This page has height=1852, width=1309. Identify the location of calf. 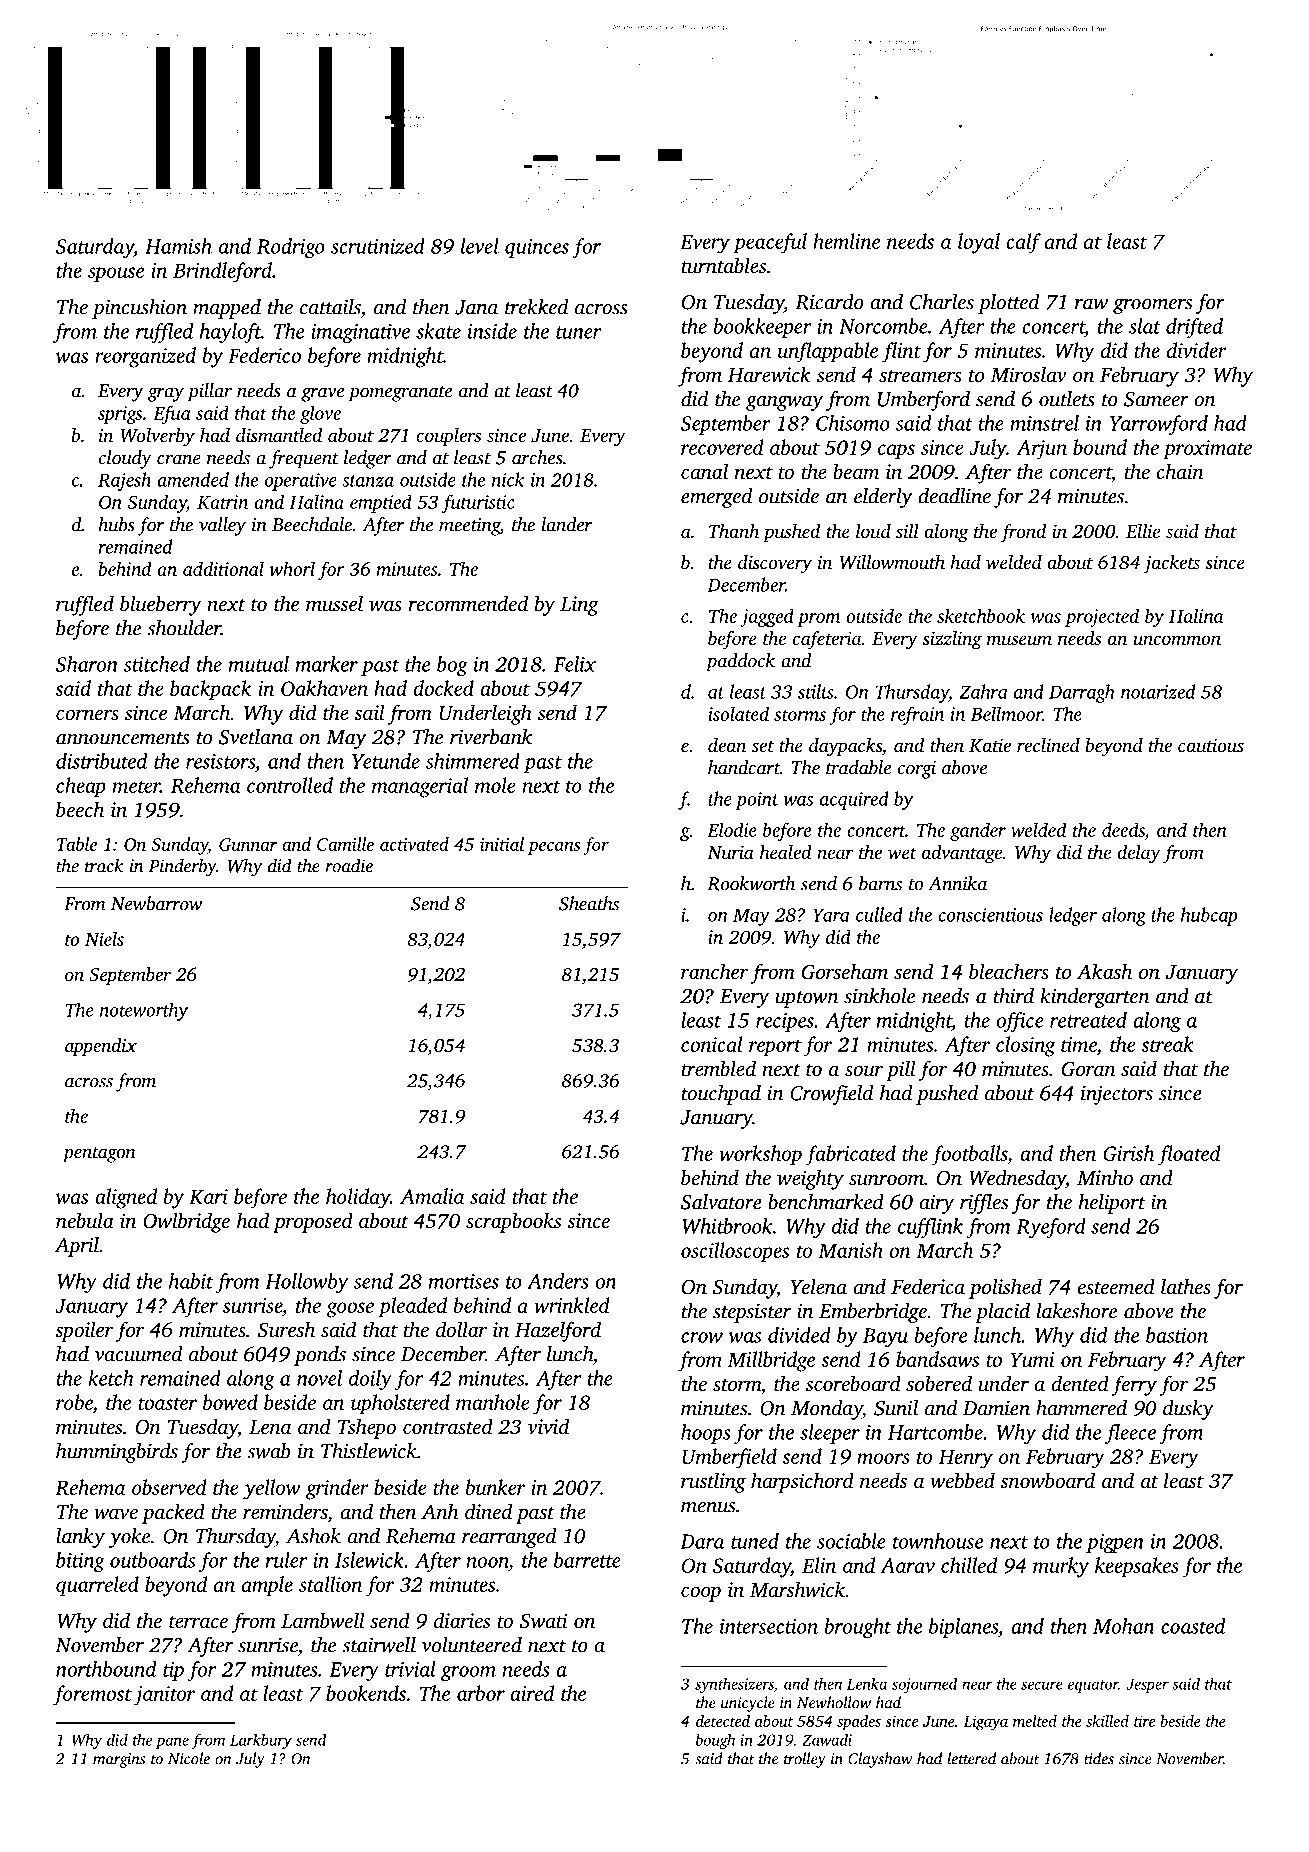
(1023, 243).
